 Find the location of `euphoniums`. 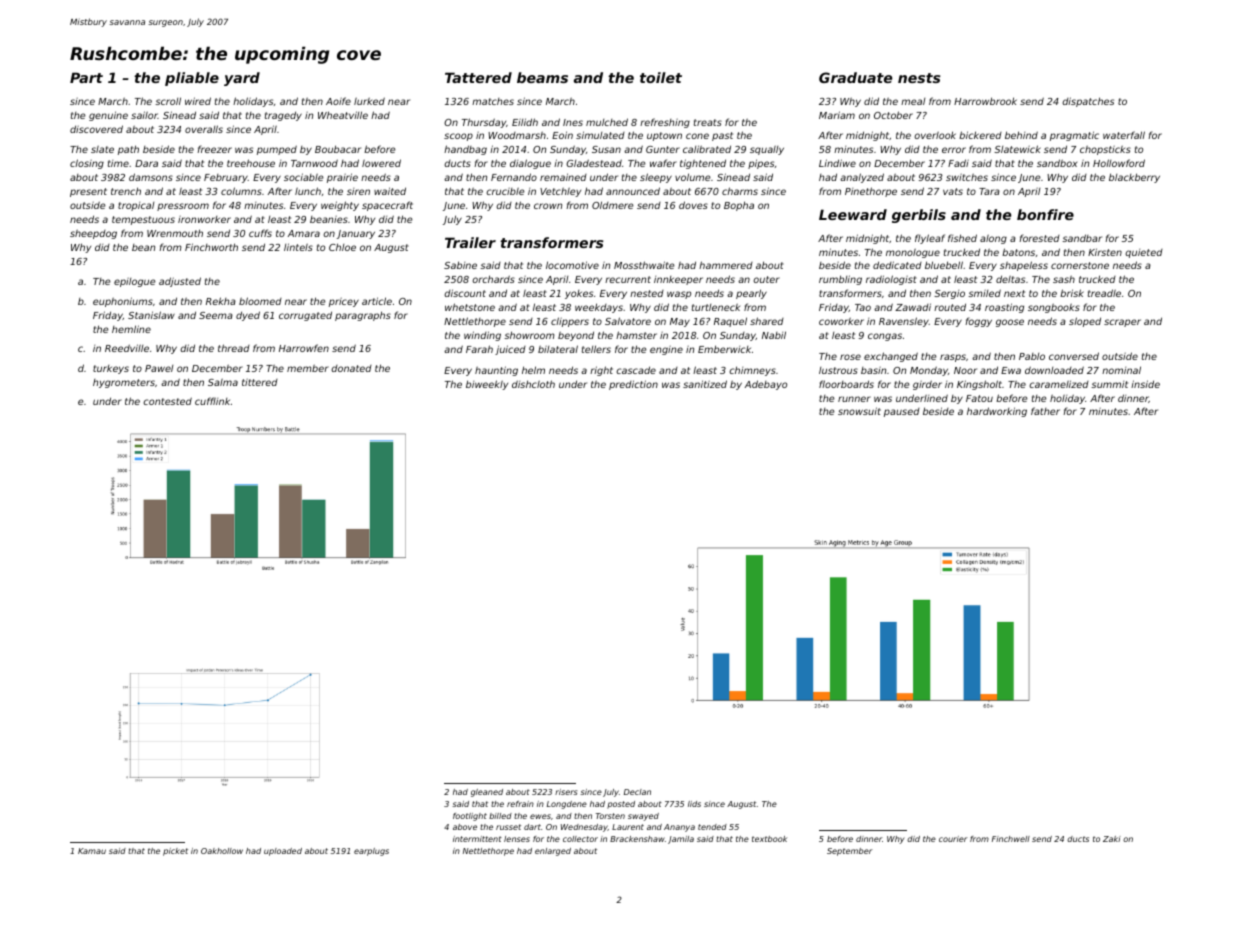

euphoniums is located at coordinates (123, 302).
